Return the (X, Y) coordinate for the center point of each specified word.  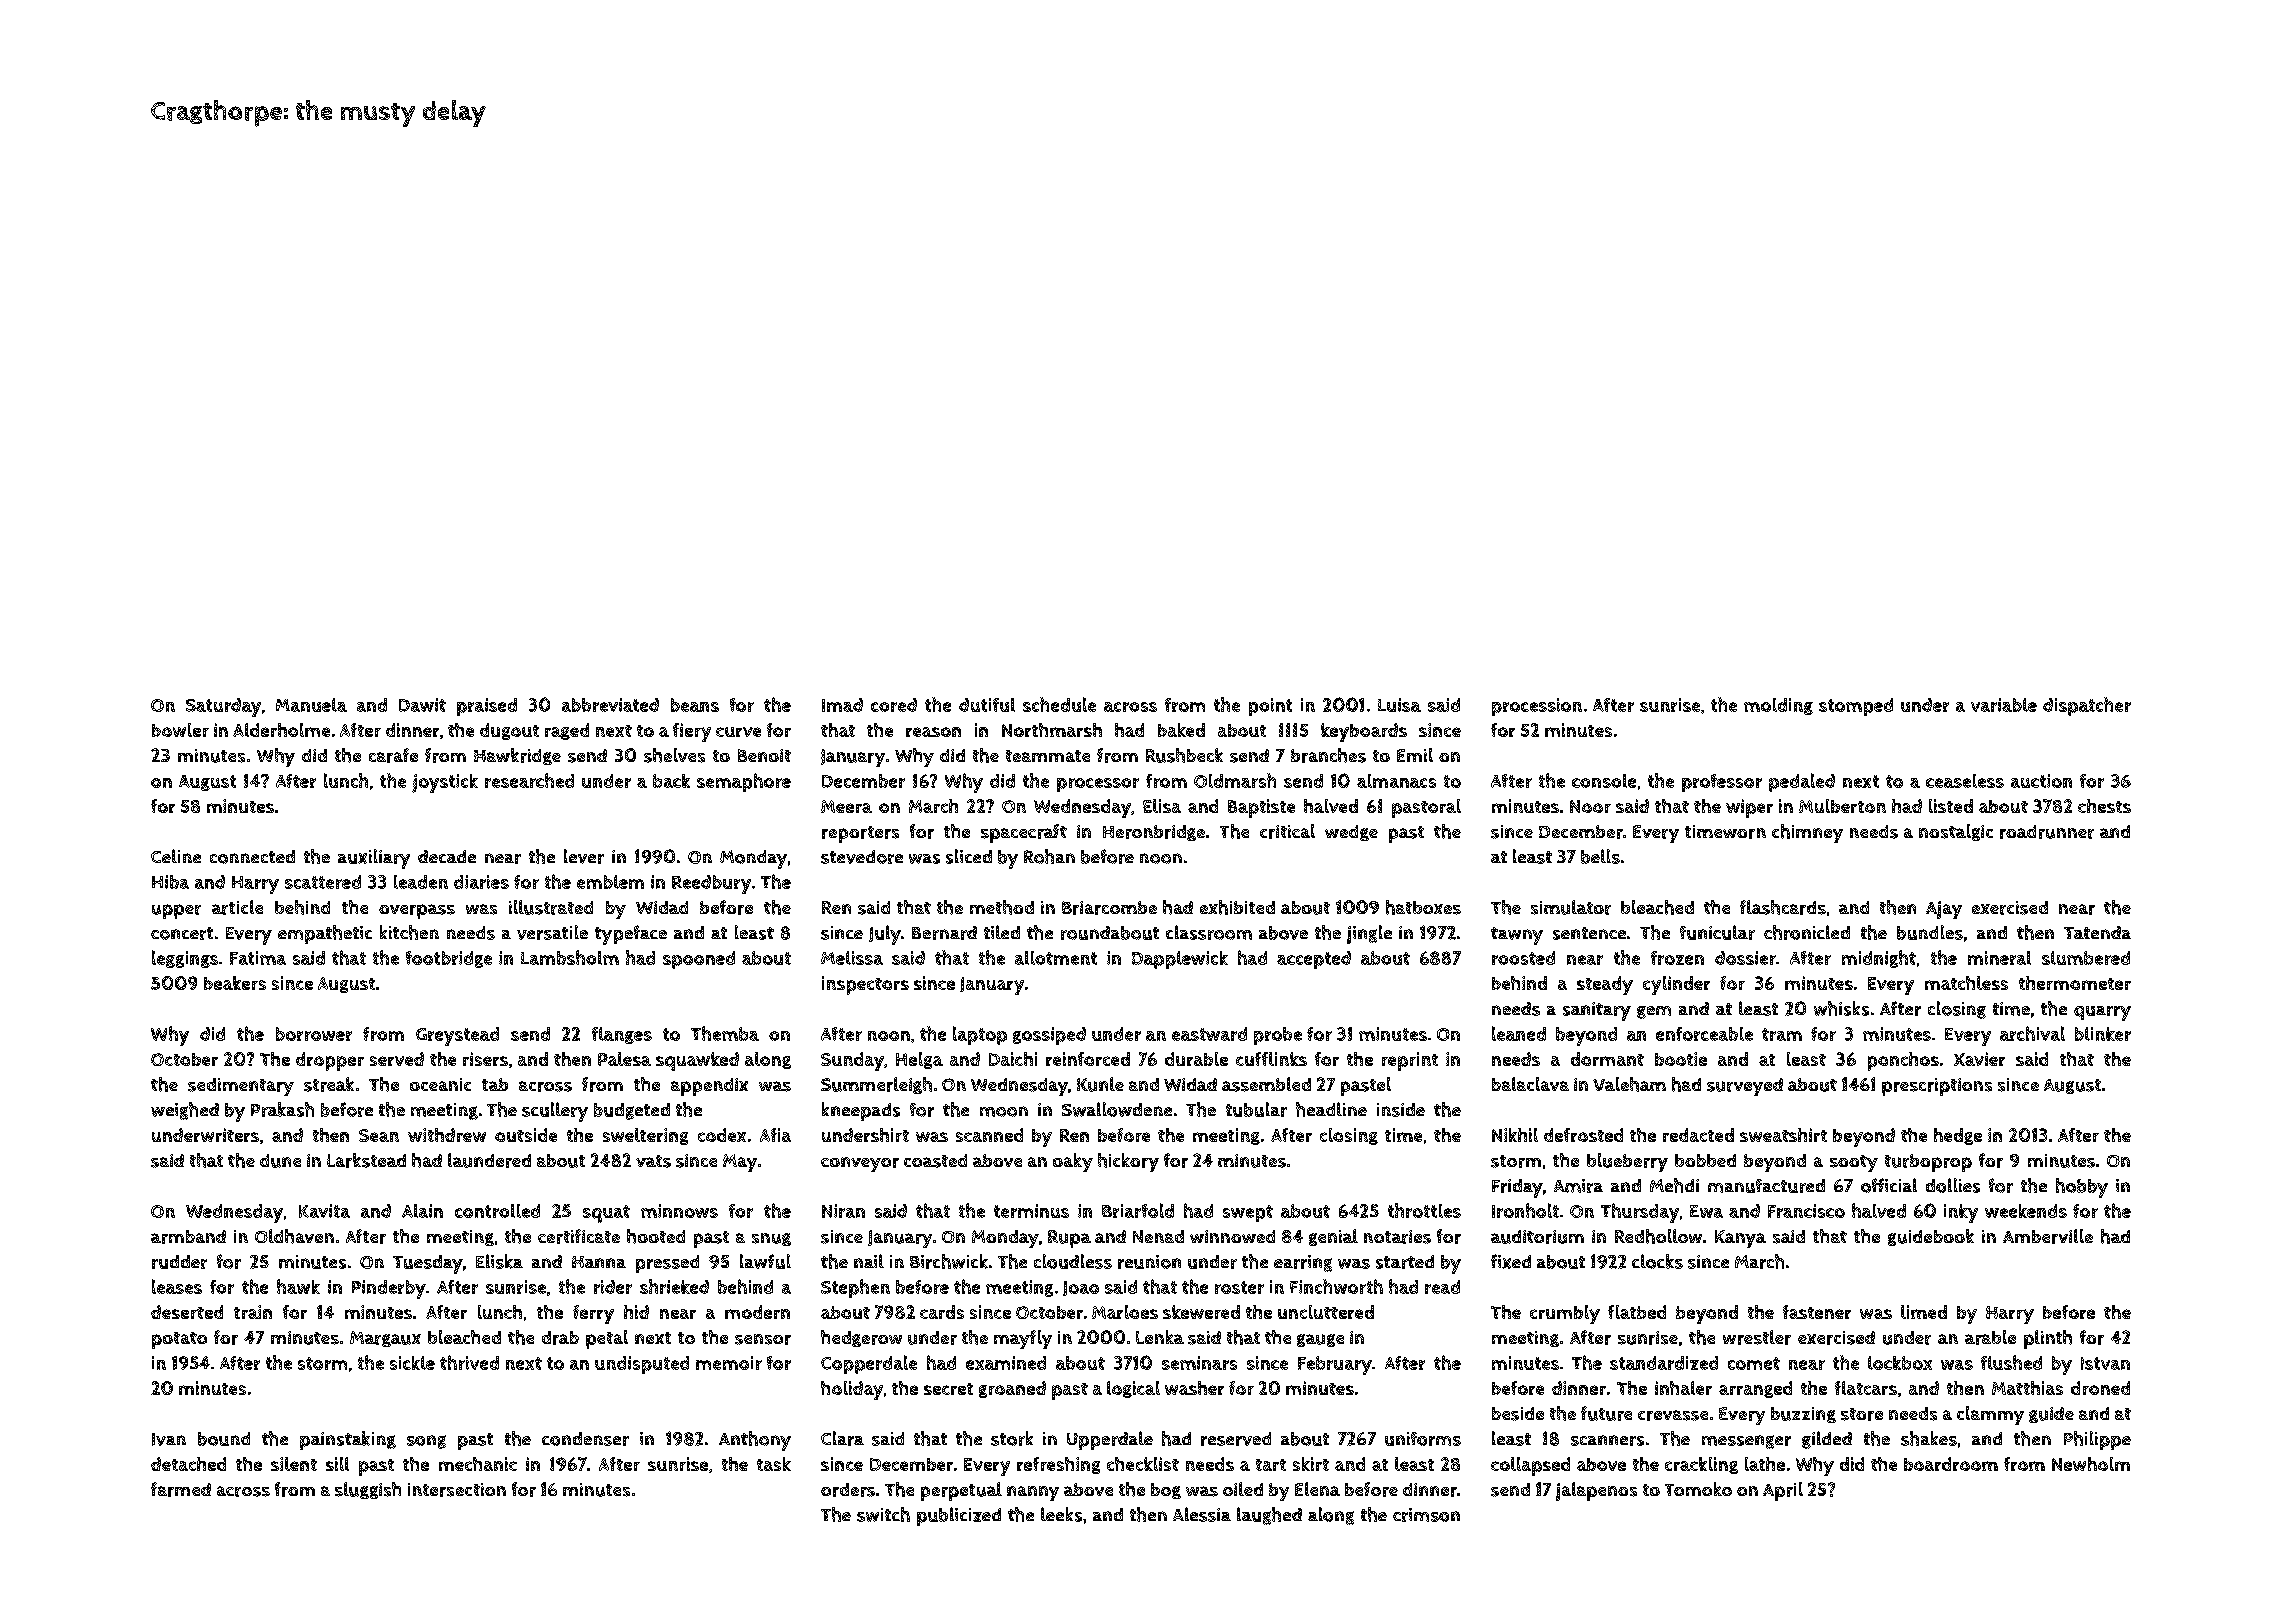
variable (2004, 705)
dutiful (987, 705)
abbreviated (610, 705)
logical (1133, 1389)
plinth (2048, 1339)
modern (757, 1312)
